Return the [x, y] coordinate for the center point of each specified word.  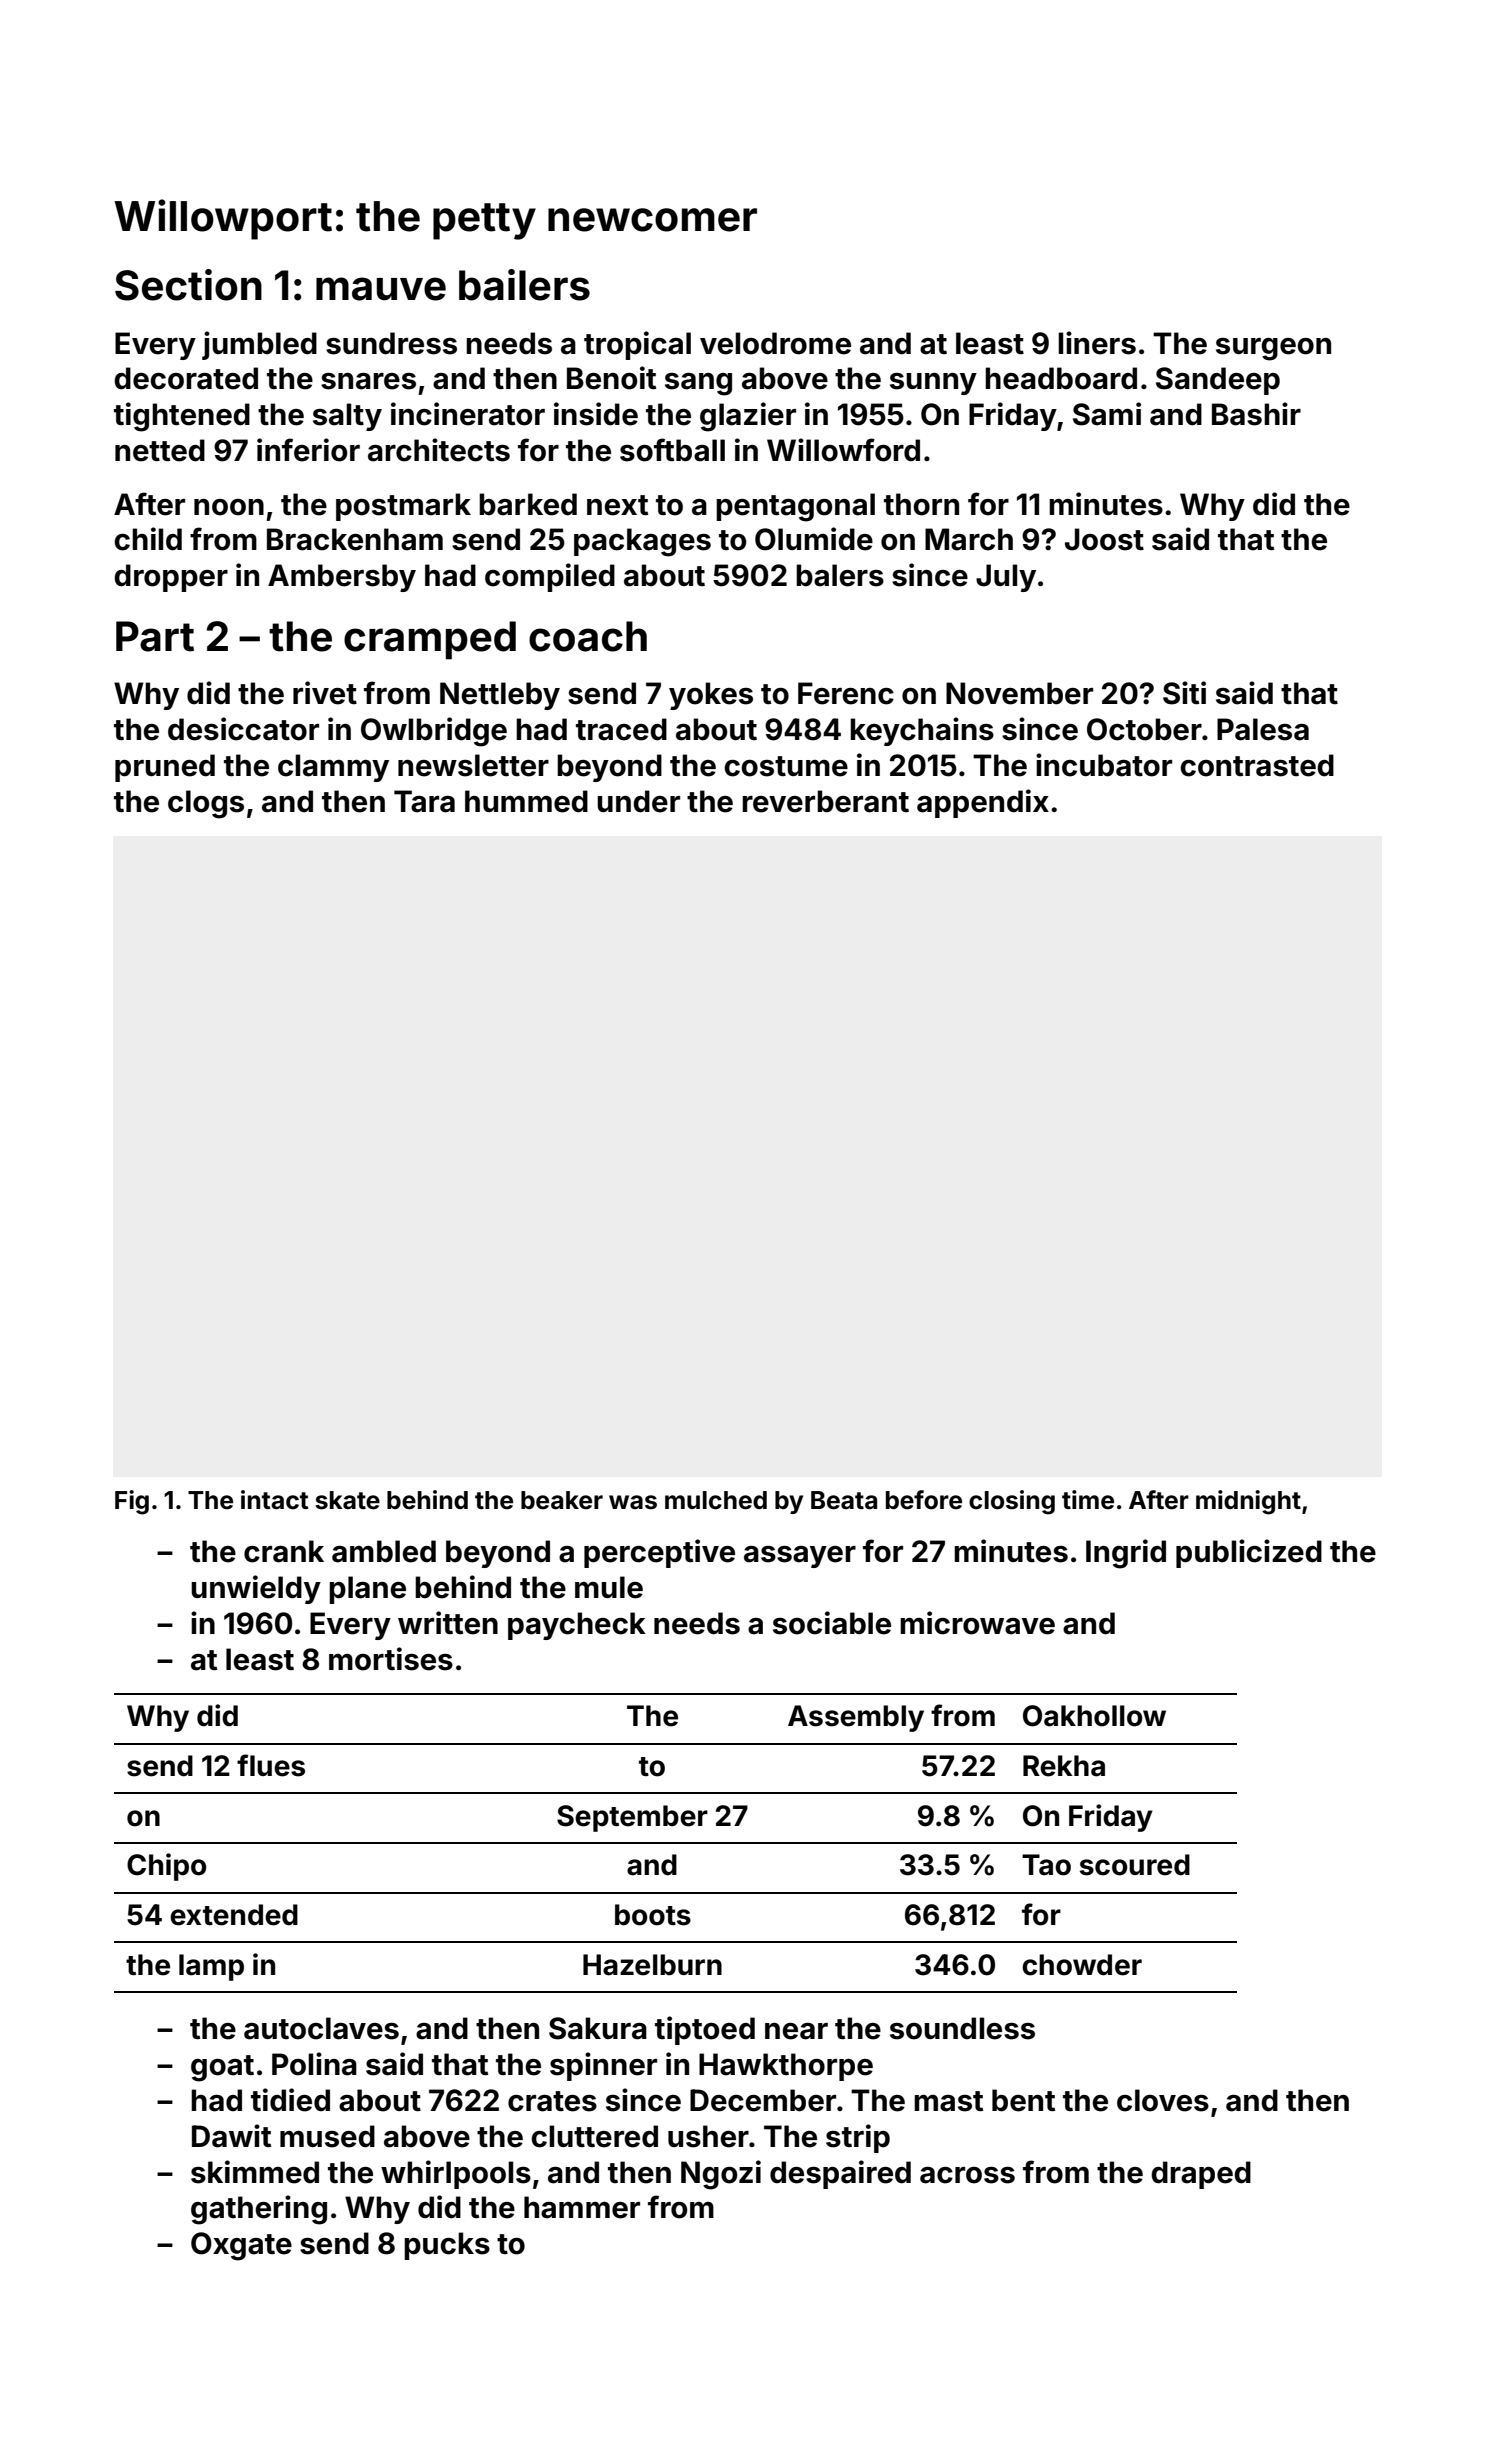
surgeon [1273, 349]
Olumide [814, 539]
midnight [1248, 1502]
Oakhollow [1094, 1716]
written [448, 1623]
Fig [132, 1502]
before [924, 1500]
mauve [381, 289]
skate [347, 1500]
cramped [430, 640]
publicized [1249, 1553]
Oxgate [241, 2246]
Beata [844, 1500]
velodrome [775, 343]
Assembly [856, 1718]
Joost [1104, 539]
